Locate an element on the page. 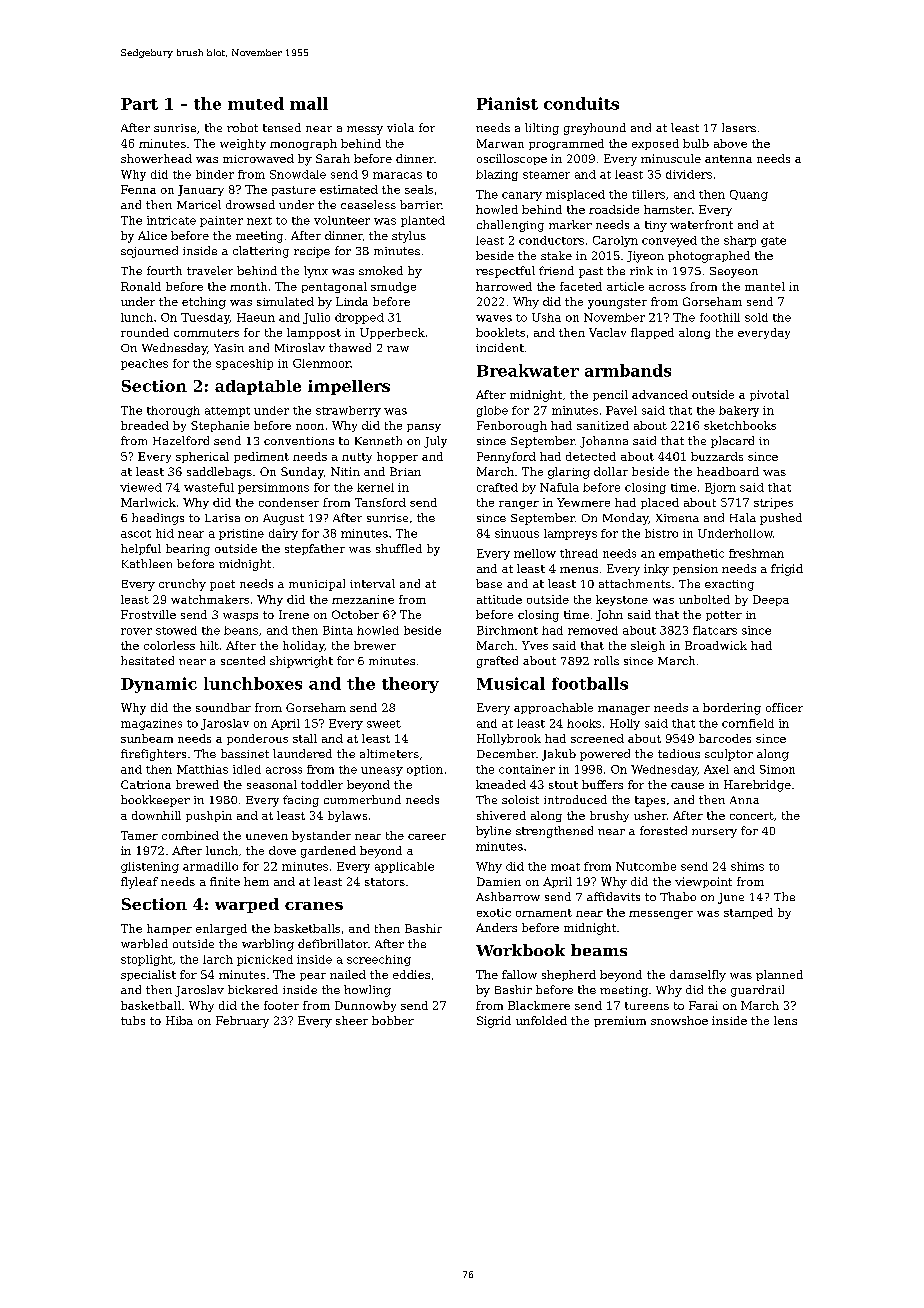  spherical is located at coordinates (202, 457).
